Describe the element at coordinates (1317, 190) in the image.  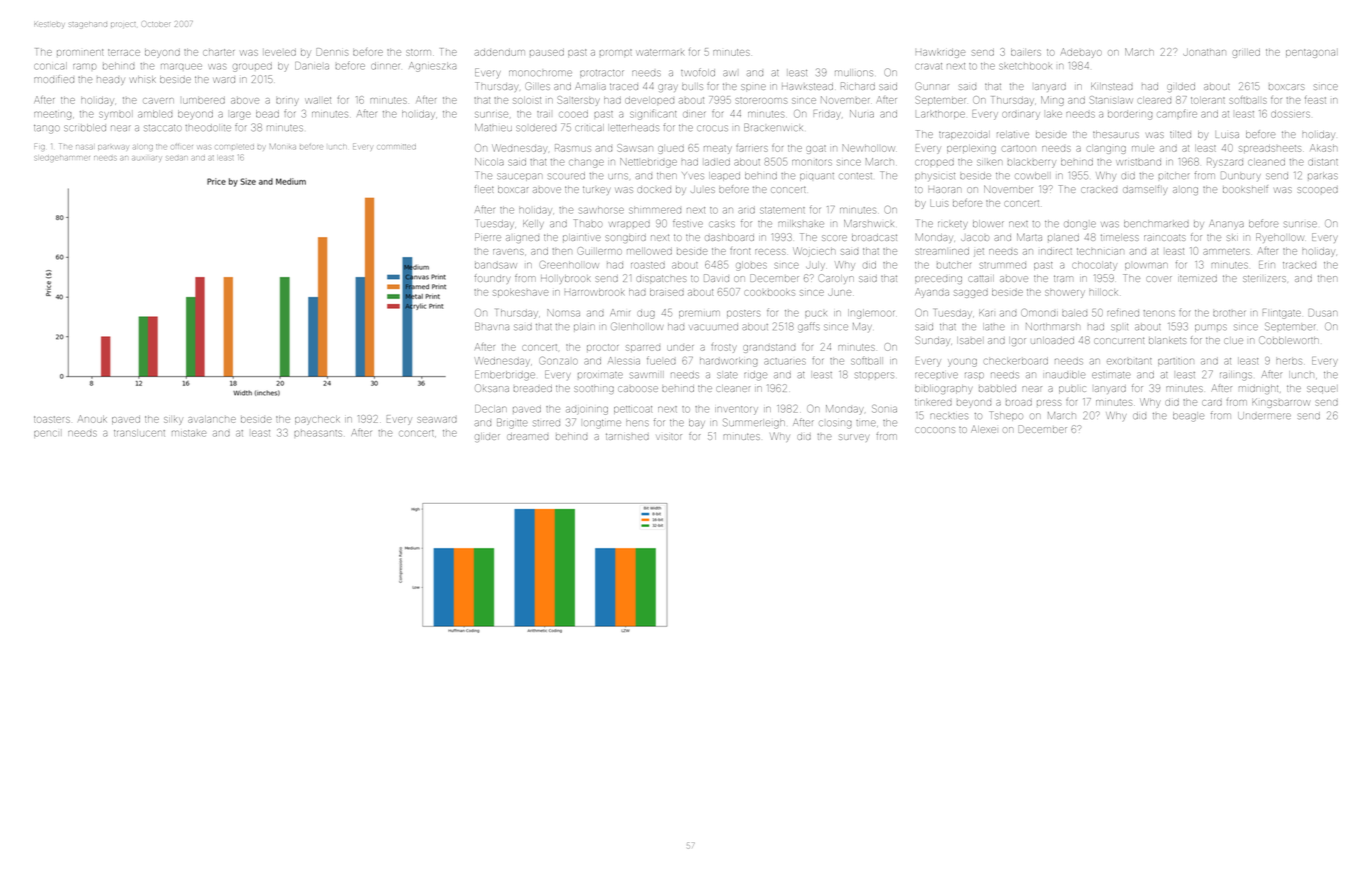
I see `scooped` at that location.
